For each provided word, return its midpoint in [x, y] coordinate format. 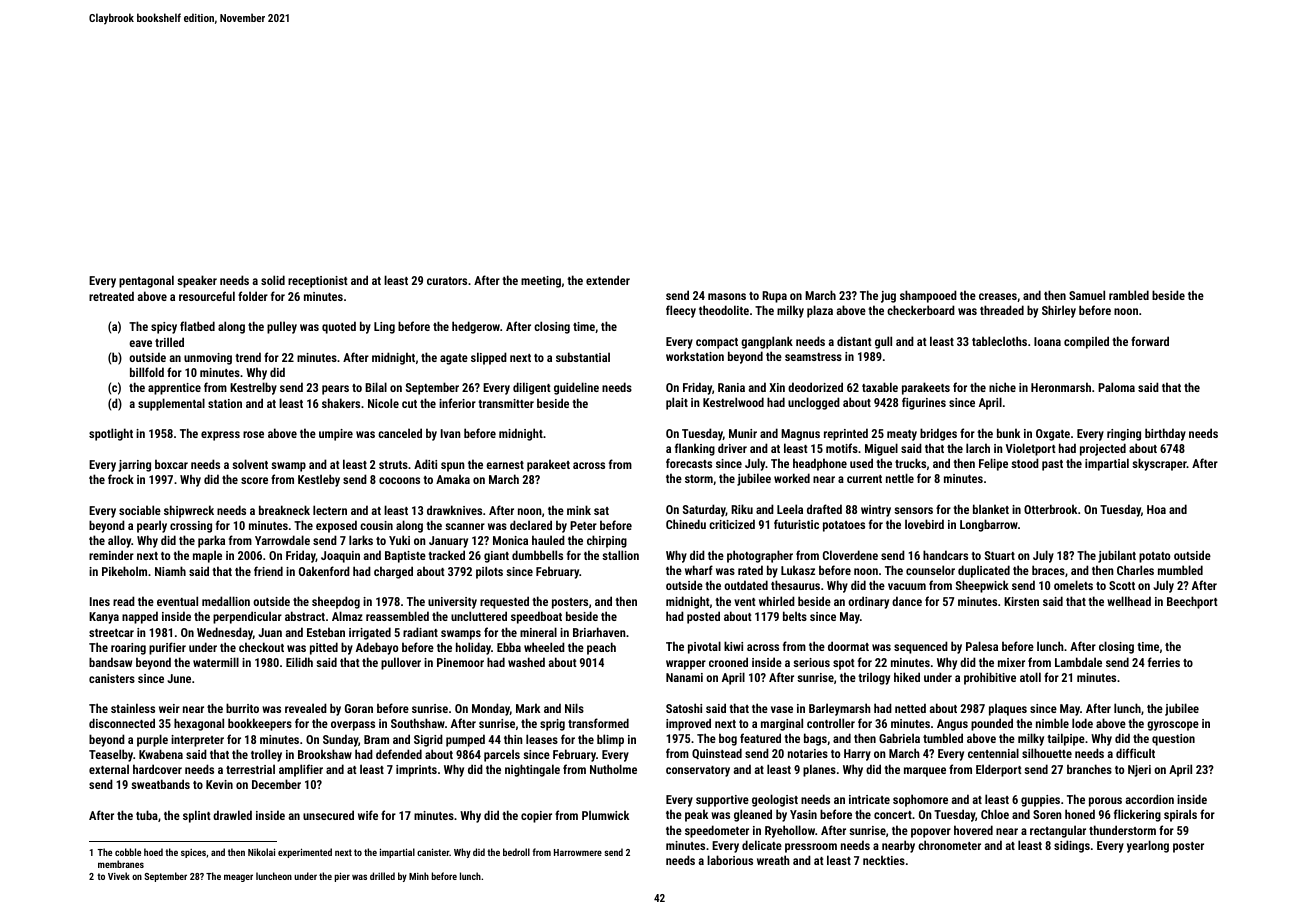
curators [447, 281]
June [179, 678]
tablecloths [999, 341]
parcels [502, 755]
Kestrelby [253, 388]
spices [193, 853]
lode [1082, 723]
